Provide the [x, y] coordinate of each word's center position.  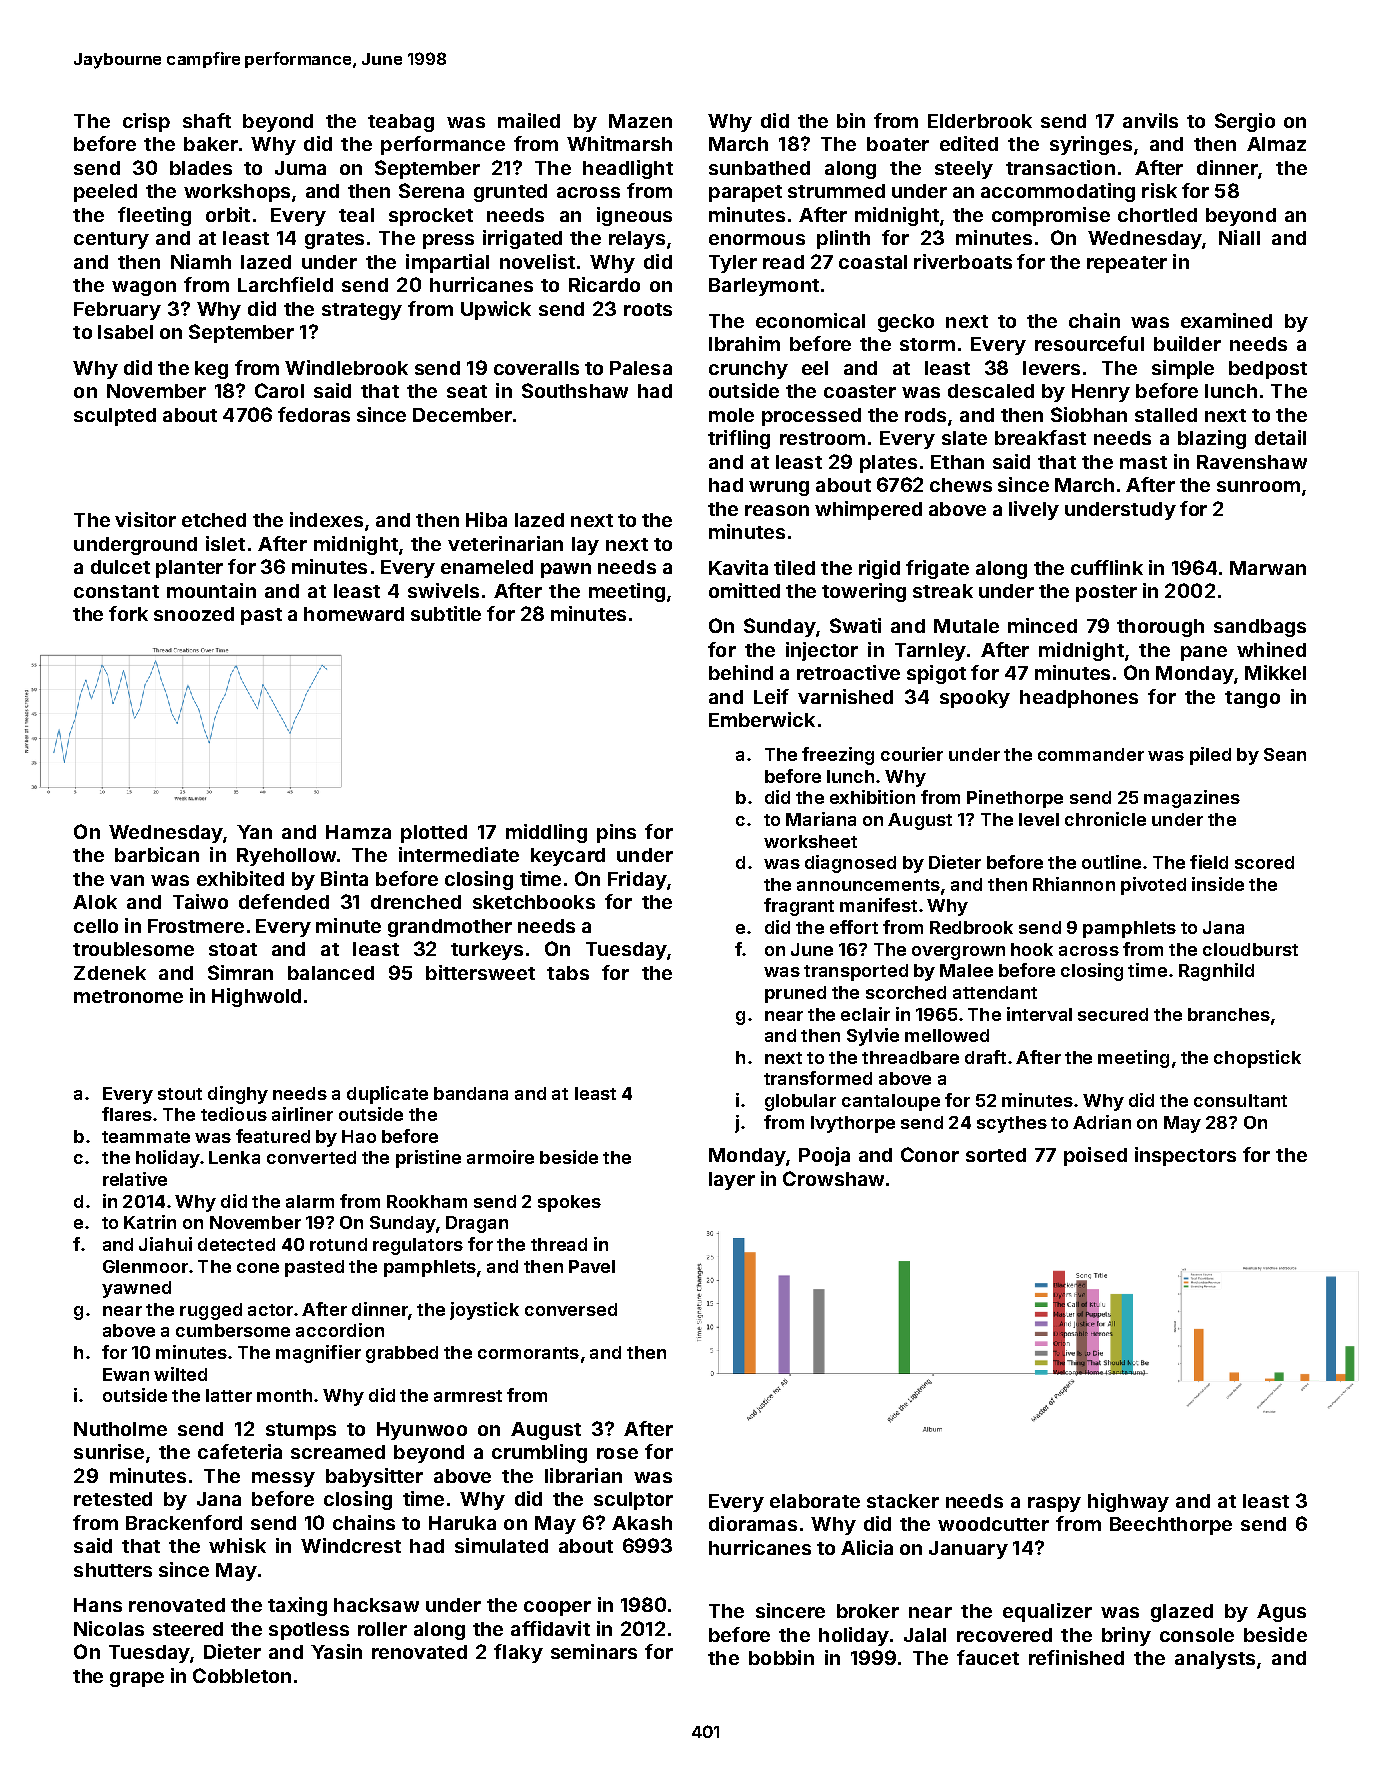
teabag [401, 123]
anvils [1150, 120]
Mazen [640, 121]
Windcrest [351, 1545]
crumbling [539, 1453]
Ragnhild [1216, 972]
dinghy [238, 1095]
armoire [500, 1157]
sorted [996, 1155]
